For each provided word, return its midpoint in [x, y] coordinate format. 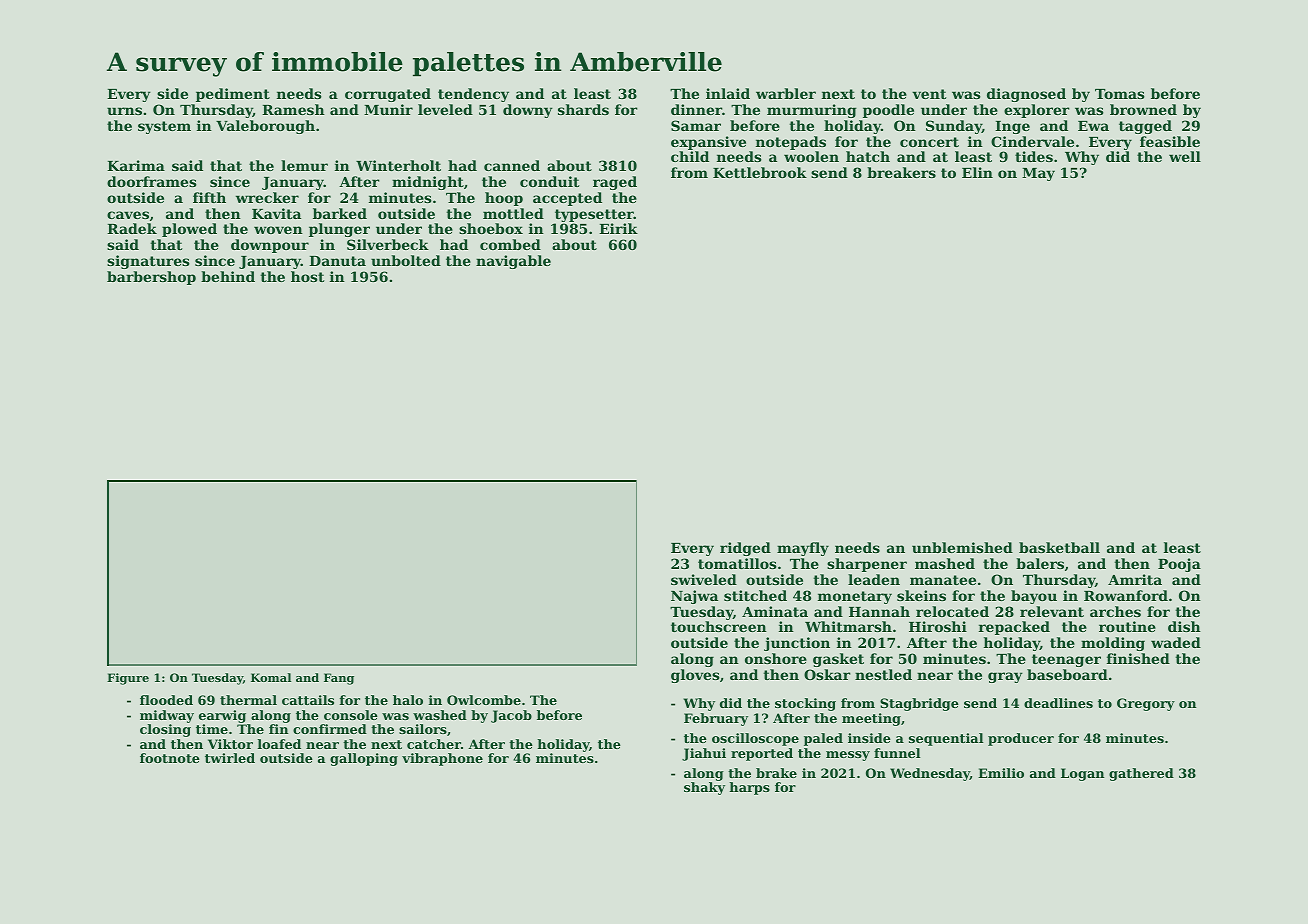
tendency [473, 95]
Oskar [827, 674]
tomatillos [737, 563]
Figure [128, 679]
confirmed [330, 729]
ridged [745, 549]
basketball [1059, 547]
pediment [233, 95]
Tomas [1119, 94]
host [307, 276]
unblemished [962, 547]
